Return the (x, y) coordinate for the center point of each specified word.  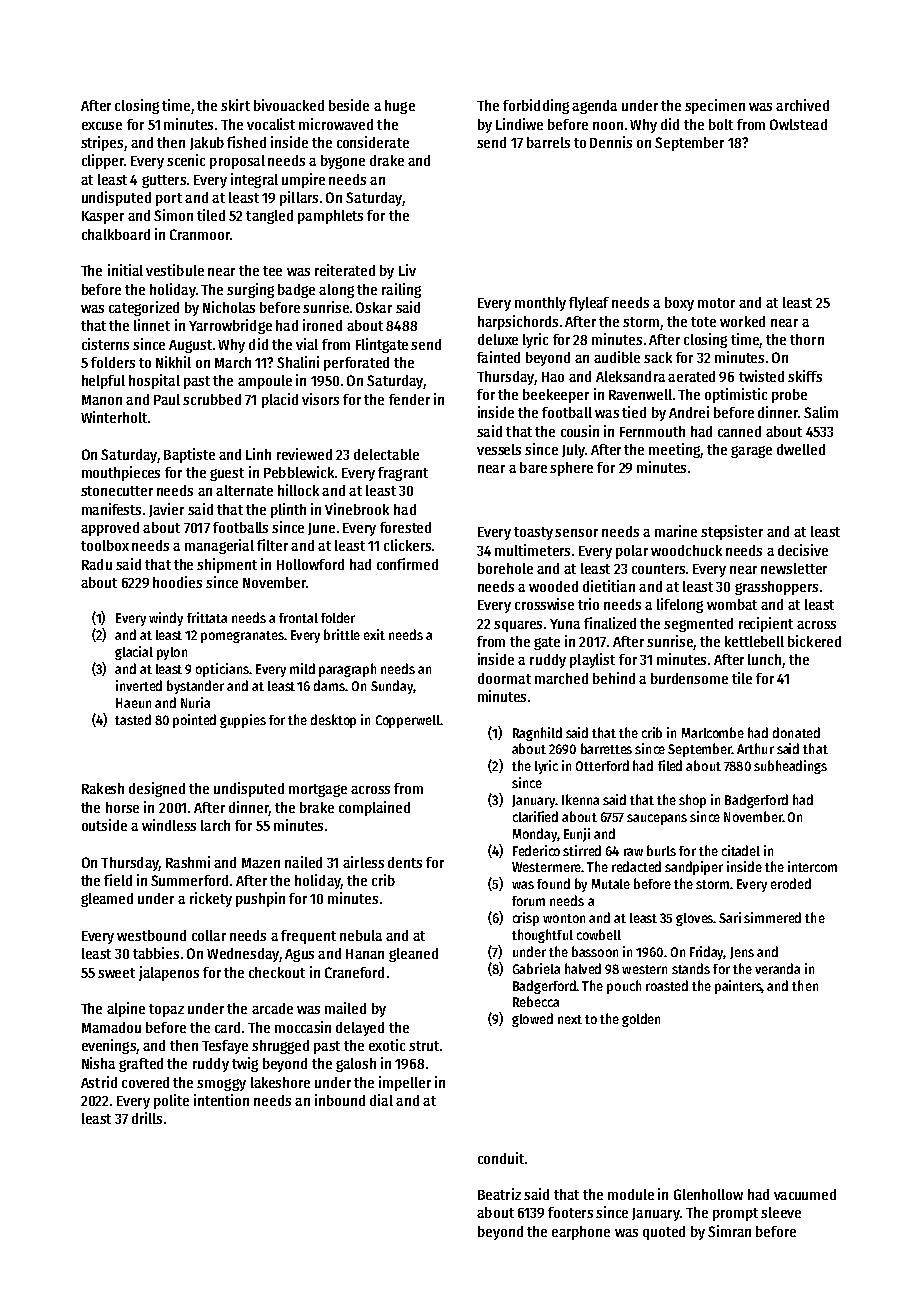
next (570, 1019)
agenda (594, 107)
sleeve (781, 1212)
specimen (715, 106)
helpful (103, 382)
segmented (698, 625)
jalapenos (169, 973)
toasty (533, 533)
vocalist (271, 124)
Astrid (99, 1082)
